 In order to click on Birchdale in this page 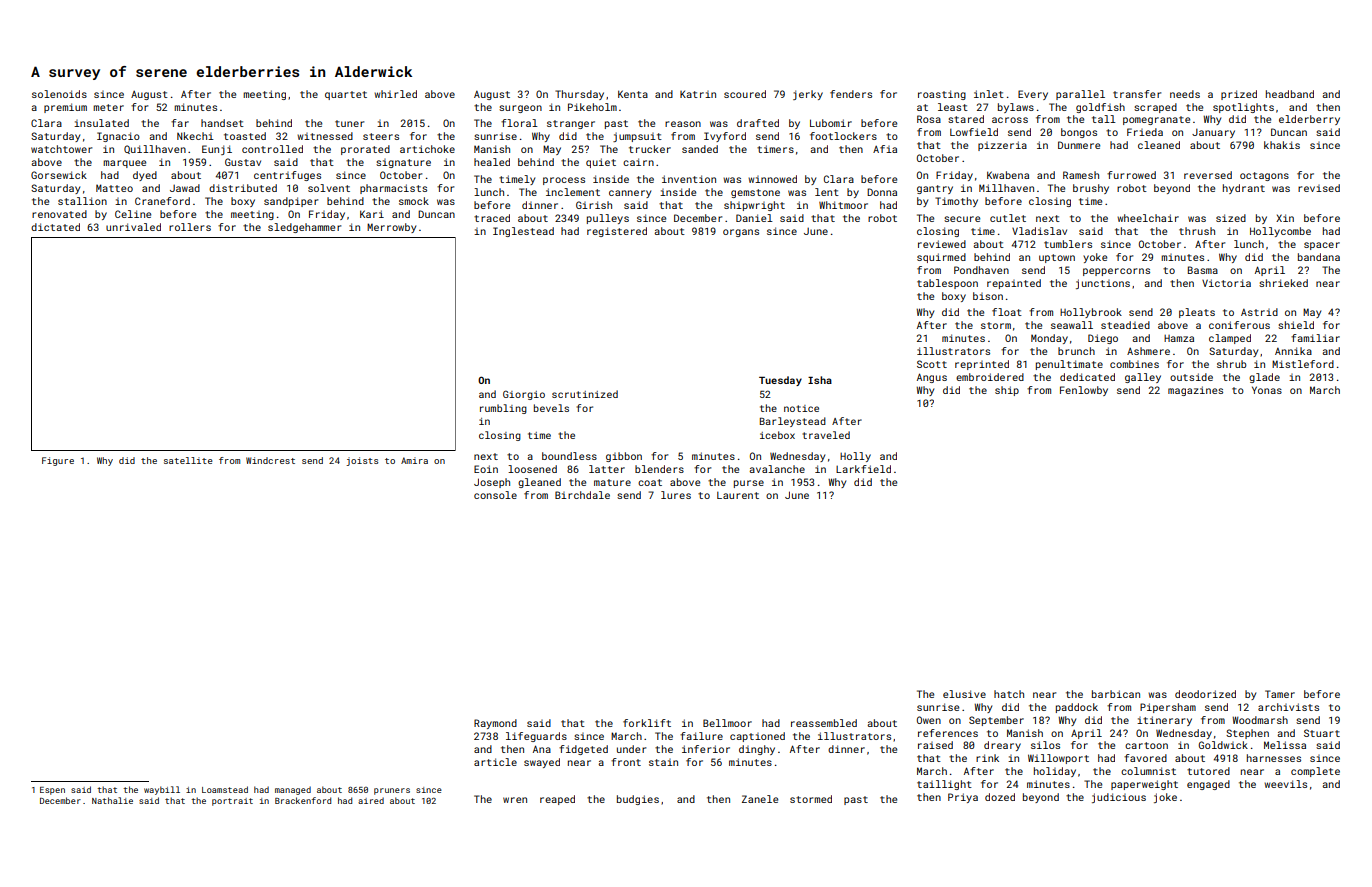, I will do `click(582, 495)`.
